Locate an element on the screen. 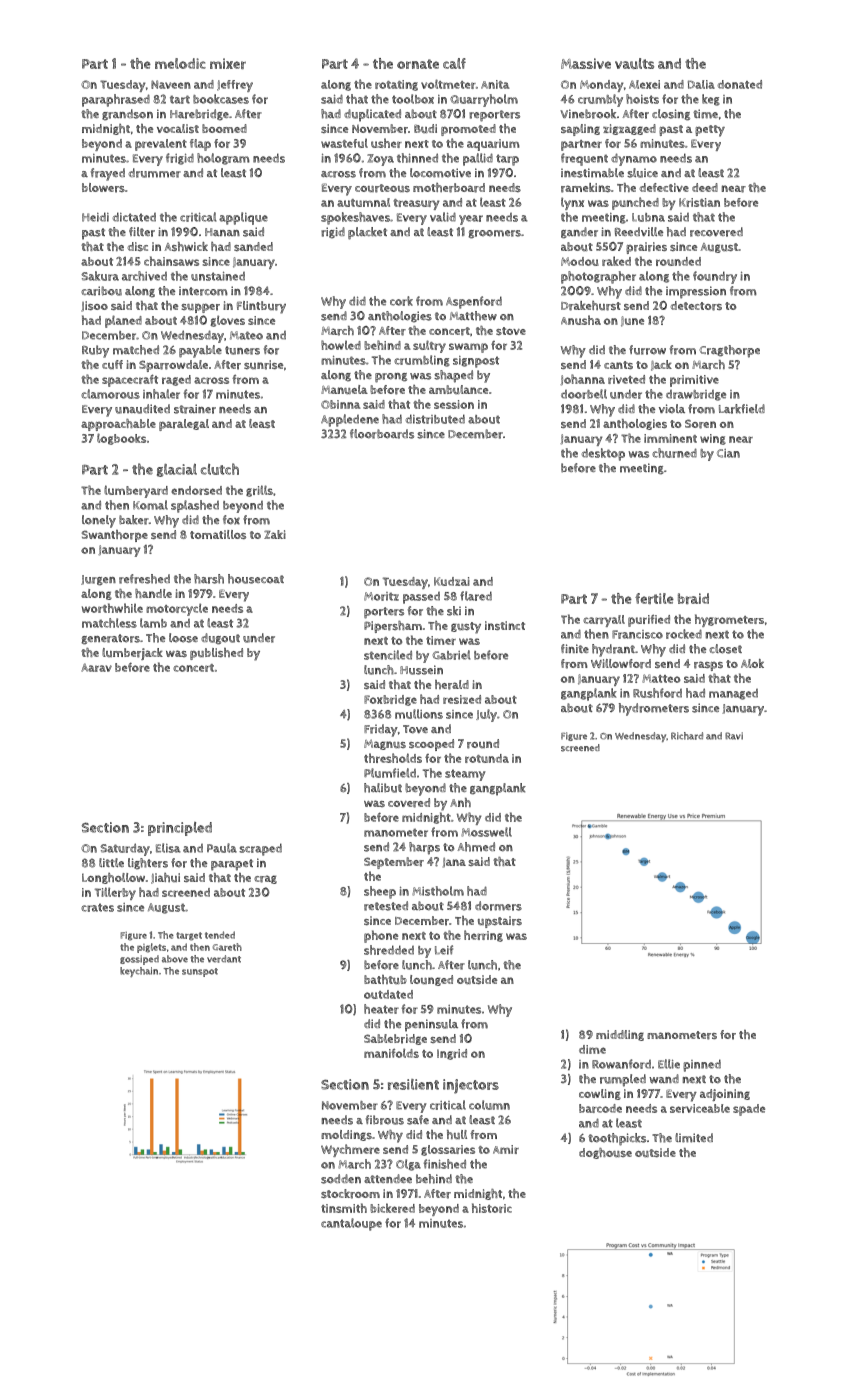  foundry is located at coordinates (715, 277).
